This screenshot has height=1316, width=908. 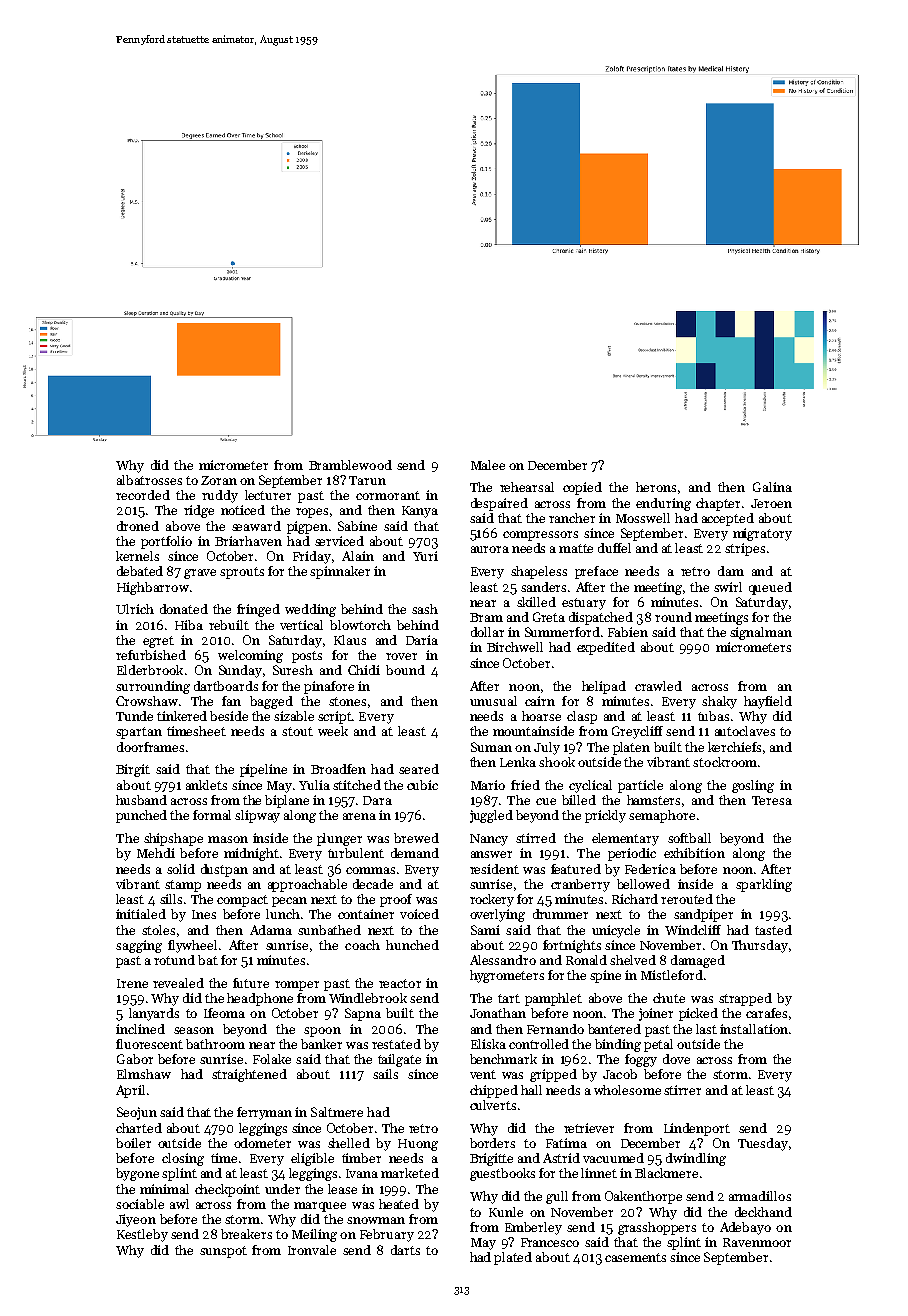 What do you see at coordinates (745, 549) in the screenshot?
I see `stripes` at bounding box center [745, 549].
